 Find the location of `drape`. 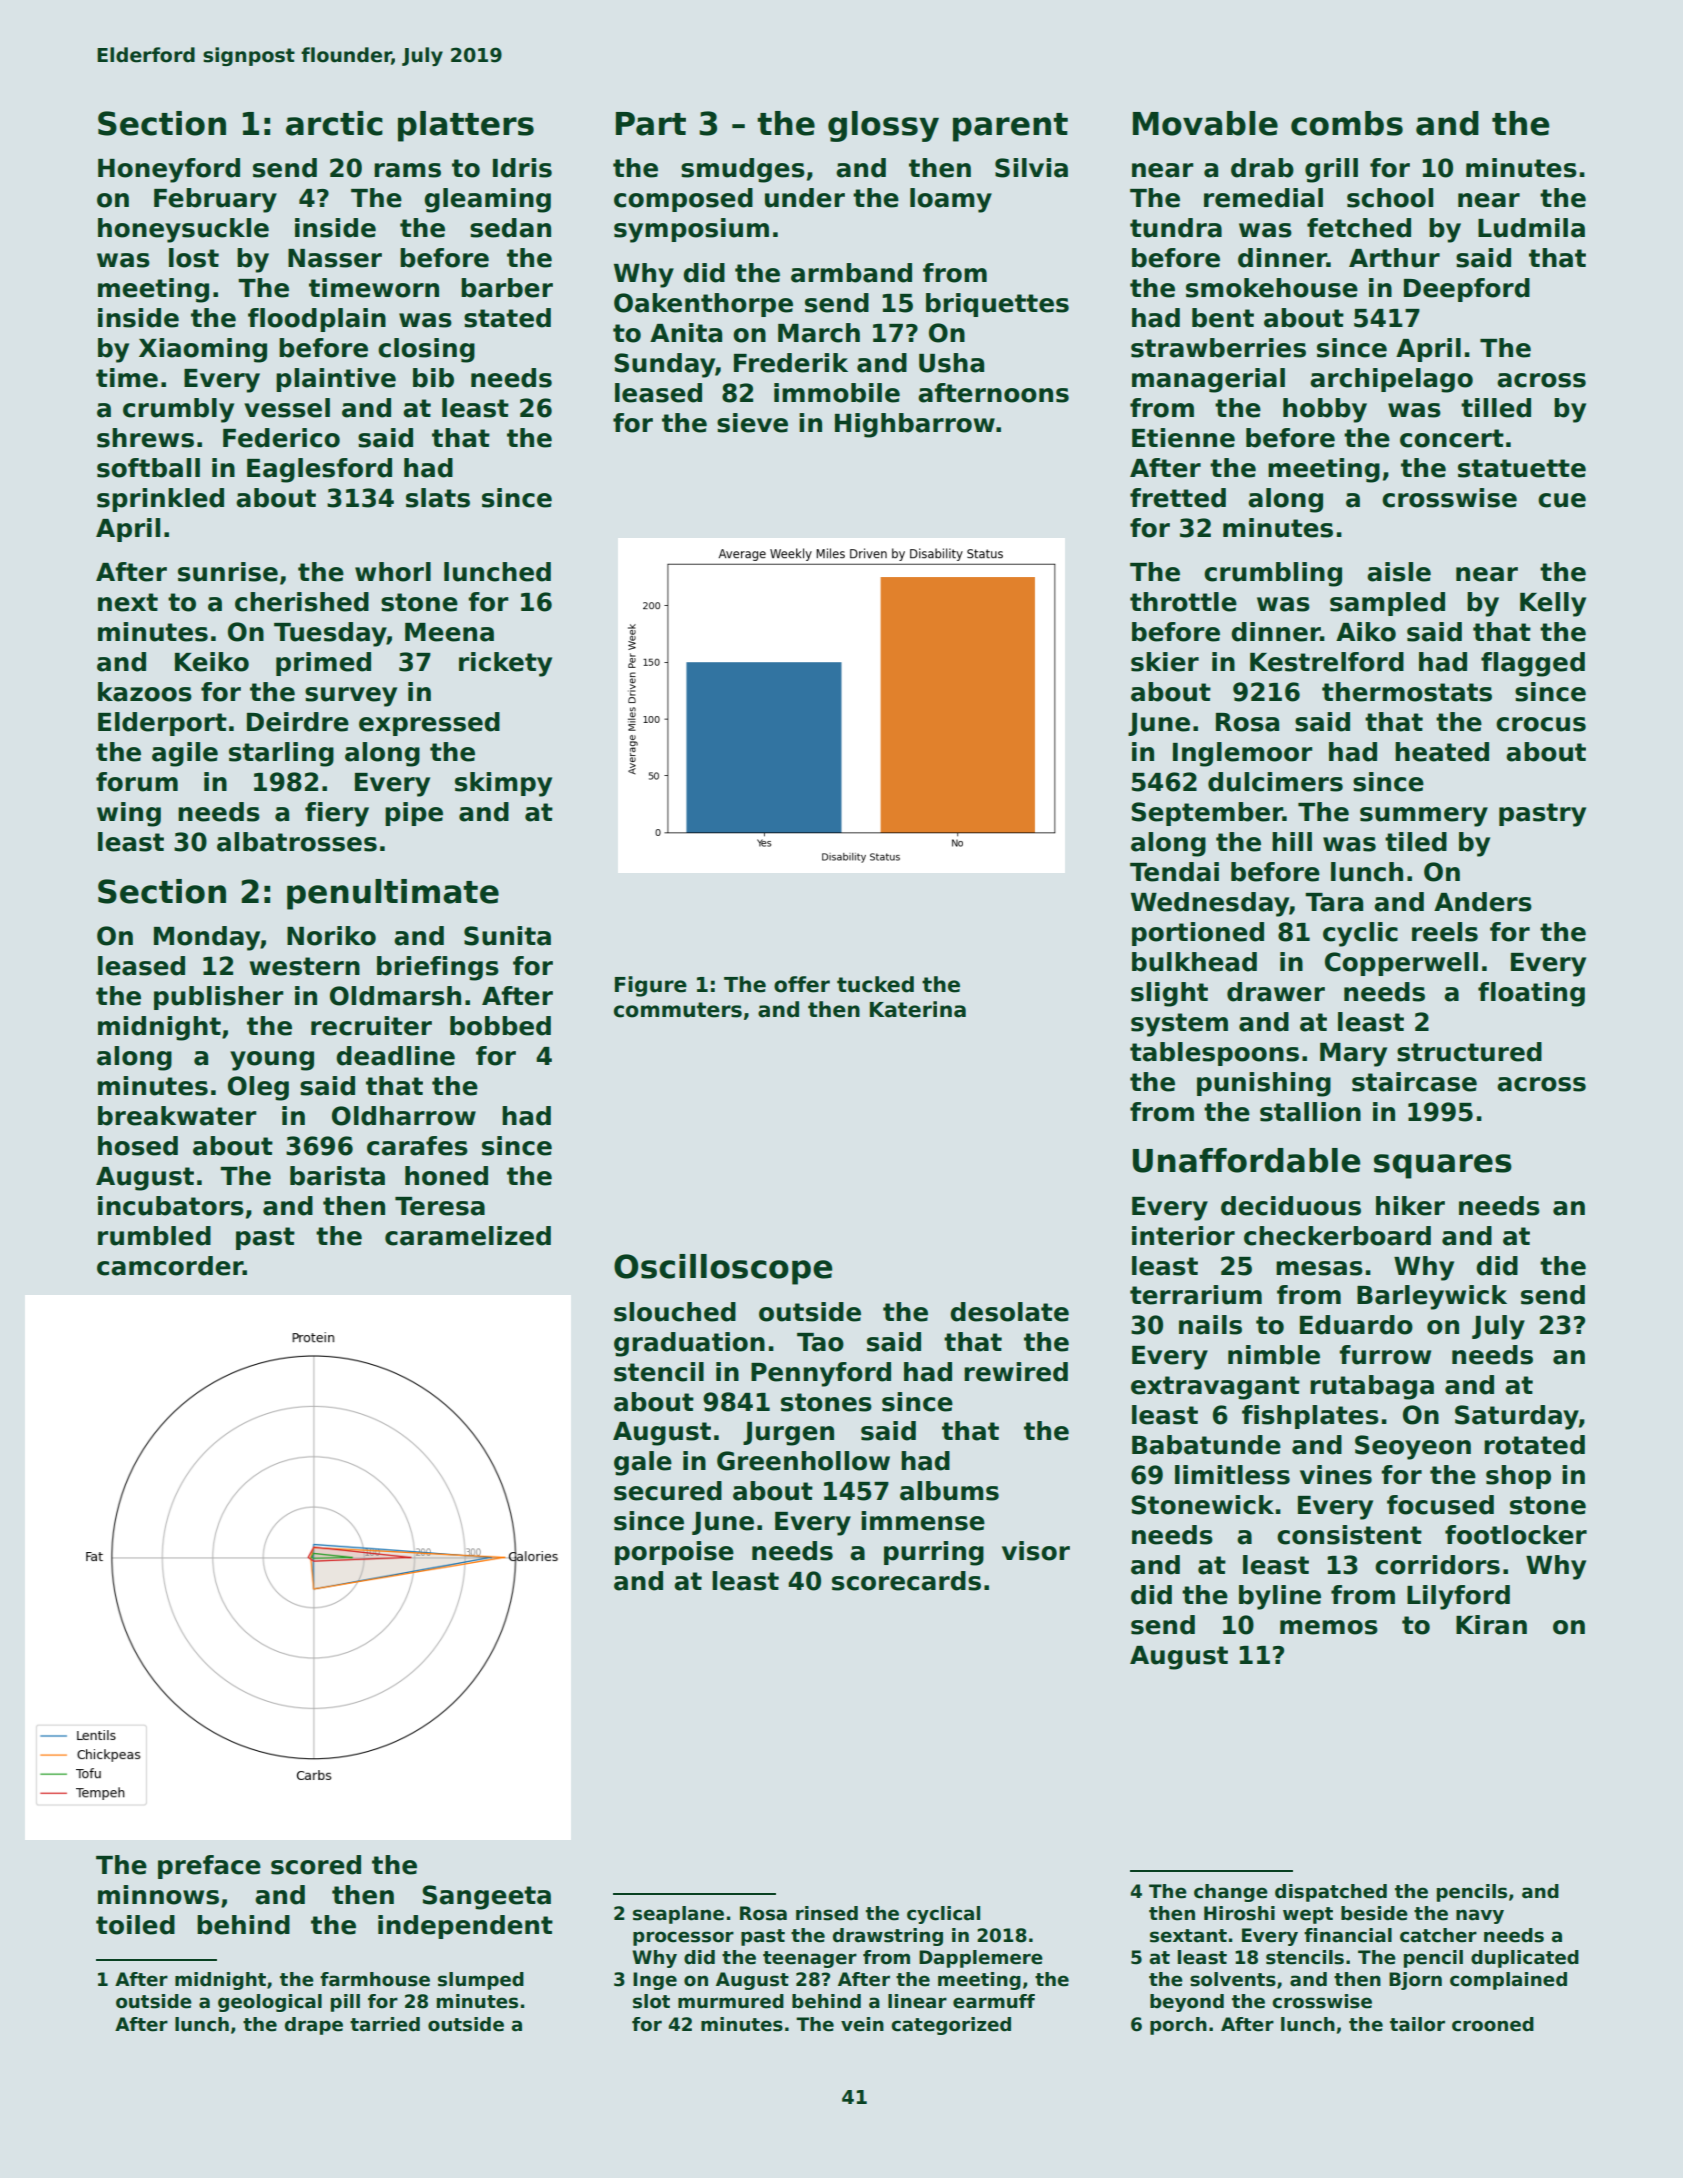

drape is located at coordinates (314, 2026).
